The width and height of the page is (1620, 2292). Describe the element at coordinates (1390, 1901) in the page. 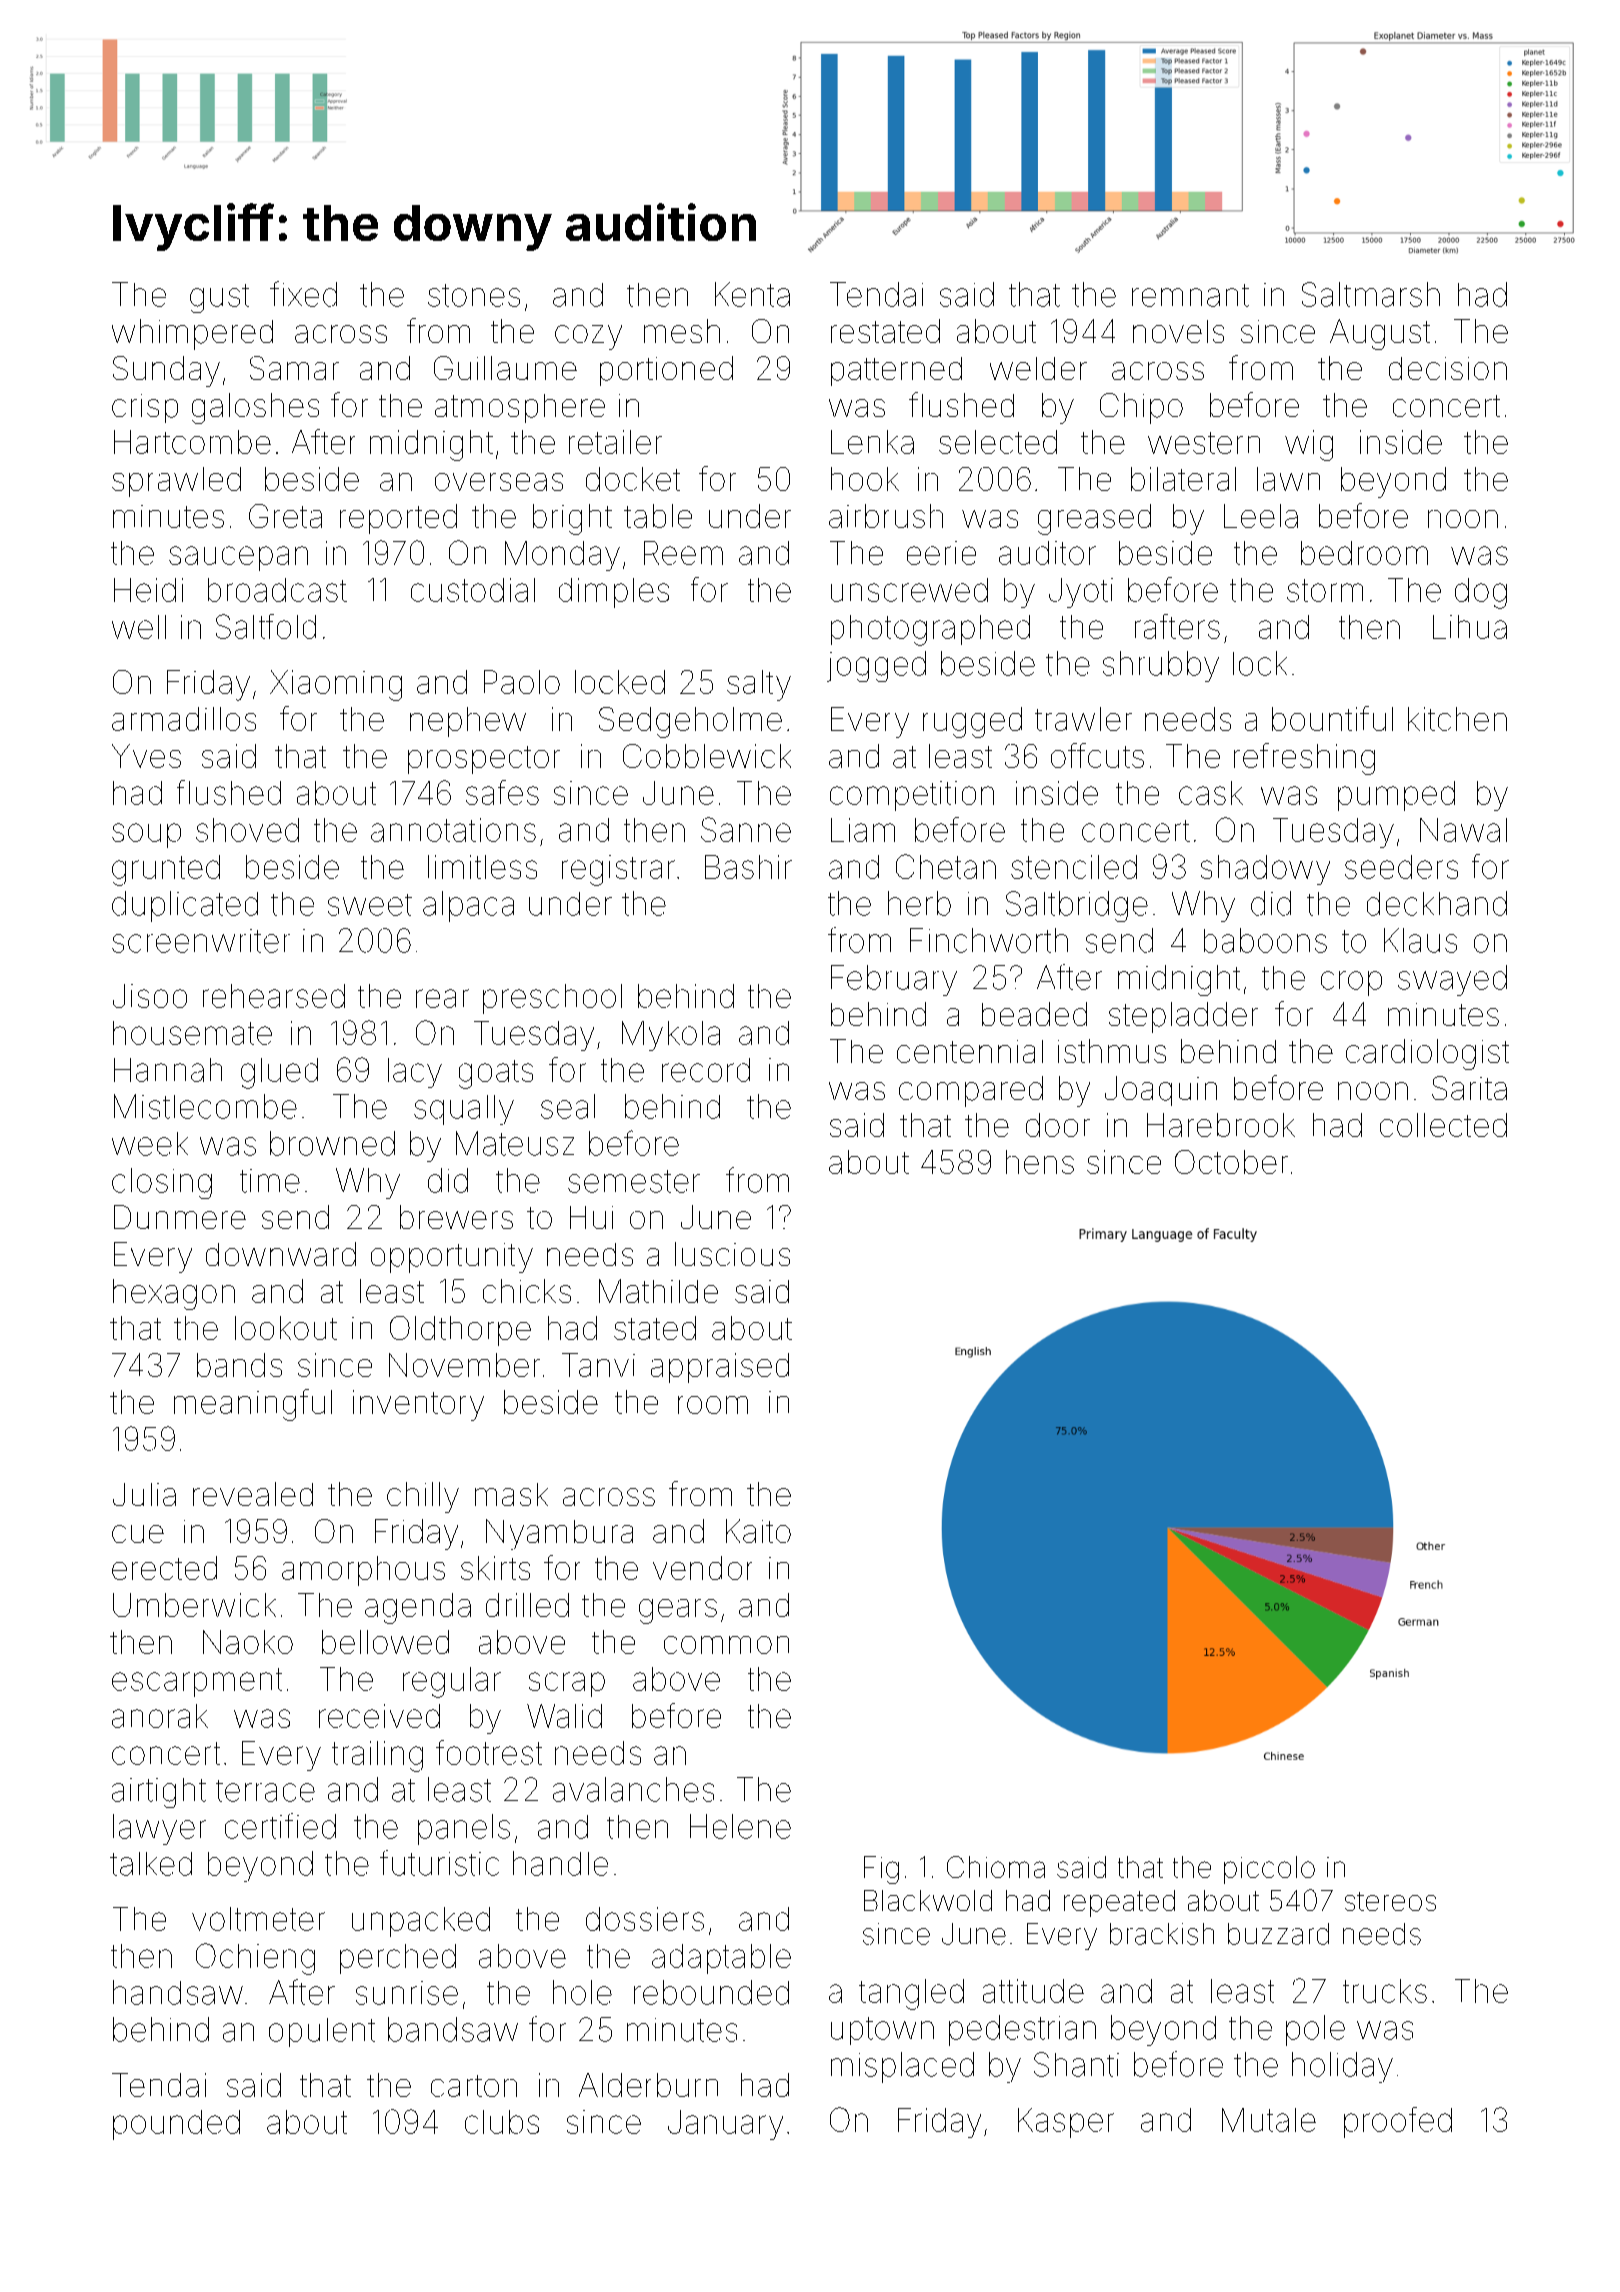

I see `stereos` at that location.
